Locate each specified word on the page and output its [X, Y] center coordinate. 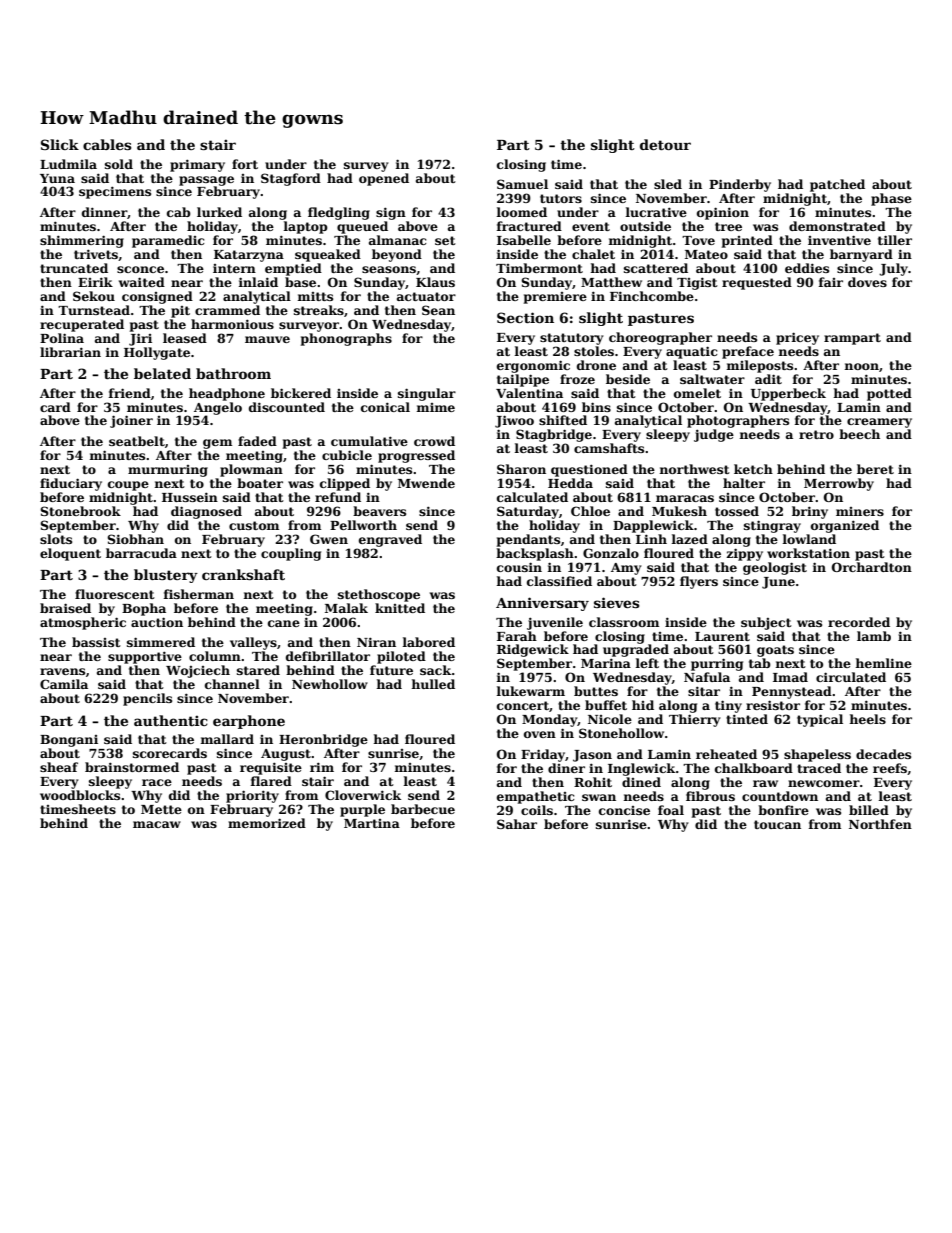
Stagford [291, 179]
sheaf [59, 767]
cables [107, 144]
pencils [147, 699]
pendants [528, 540]
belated [162, 373]
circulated [851, 677]
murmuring [168, 471]
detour [665, 144]
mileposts [759, 366]
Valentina [529, 393]
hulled [433, 684]
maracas [685, 498]
